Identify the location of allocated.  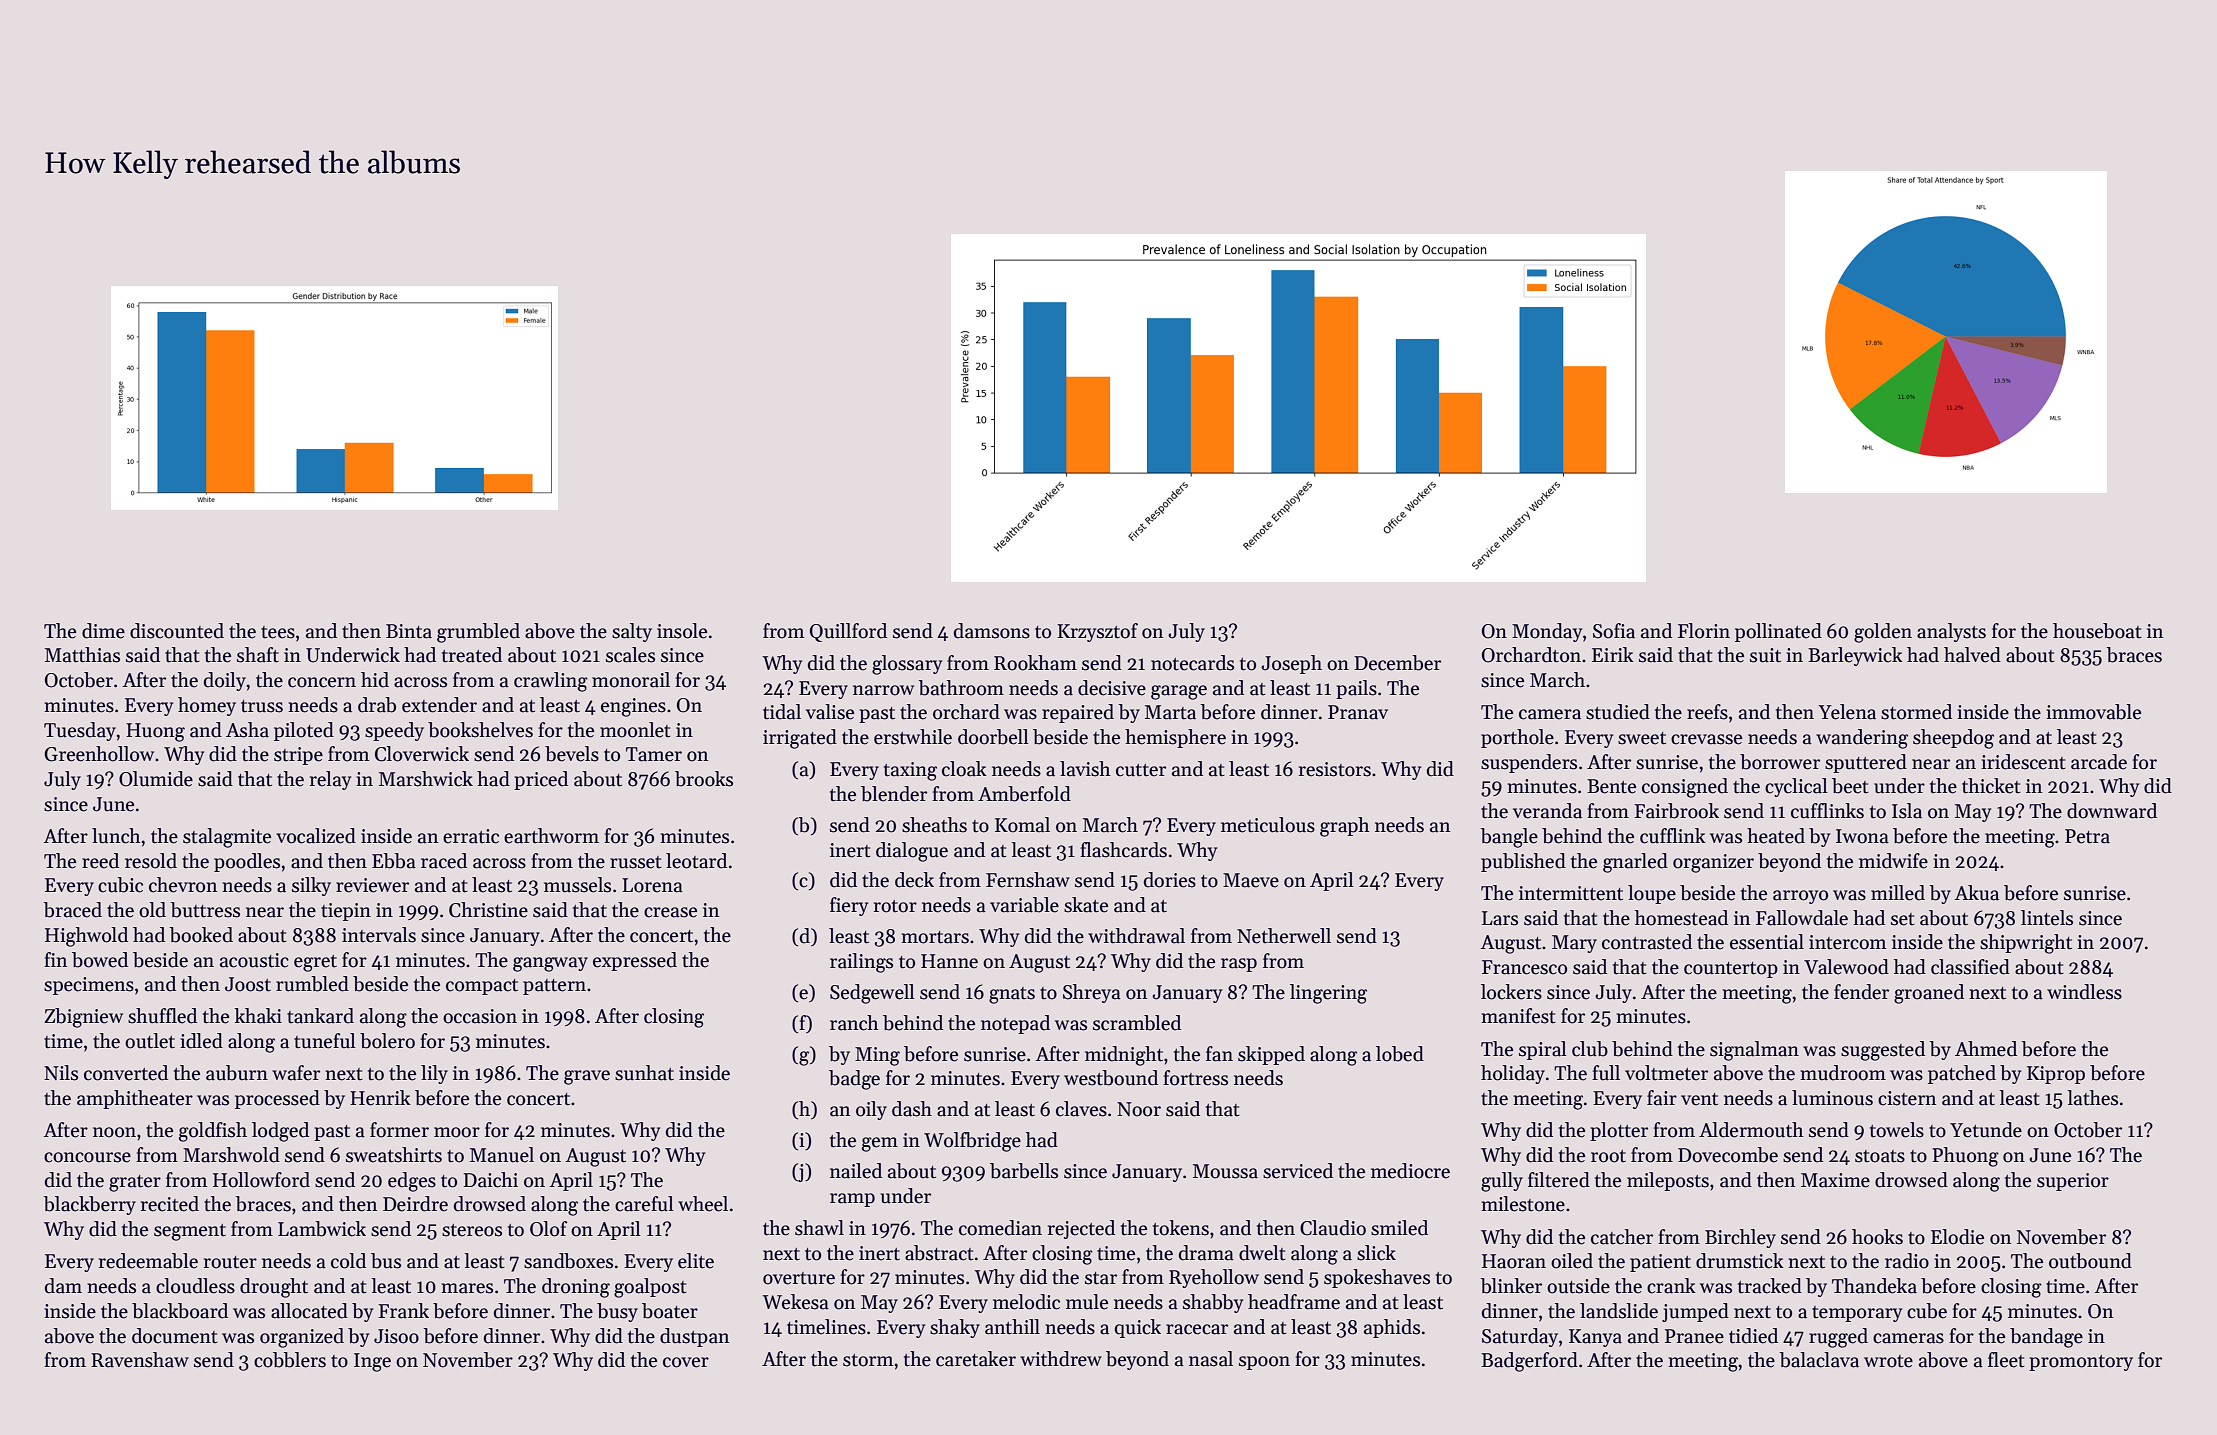
(309, 1311).
